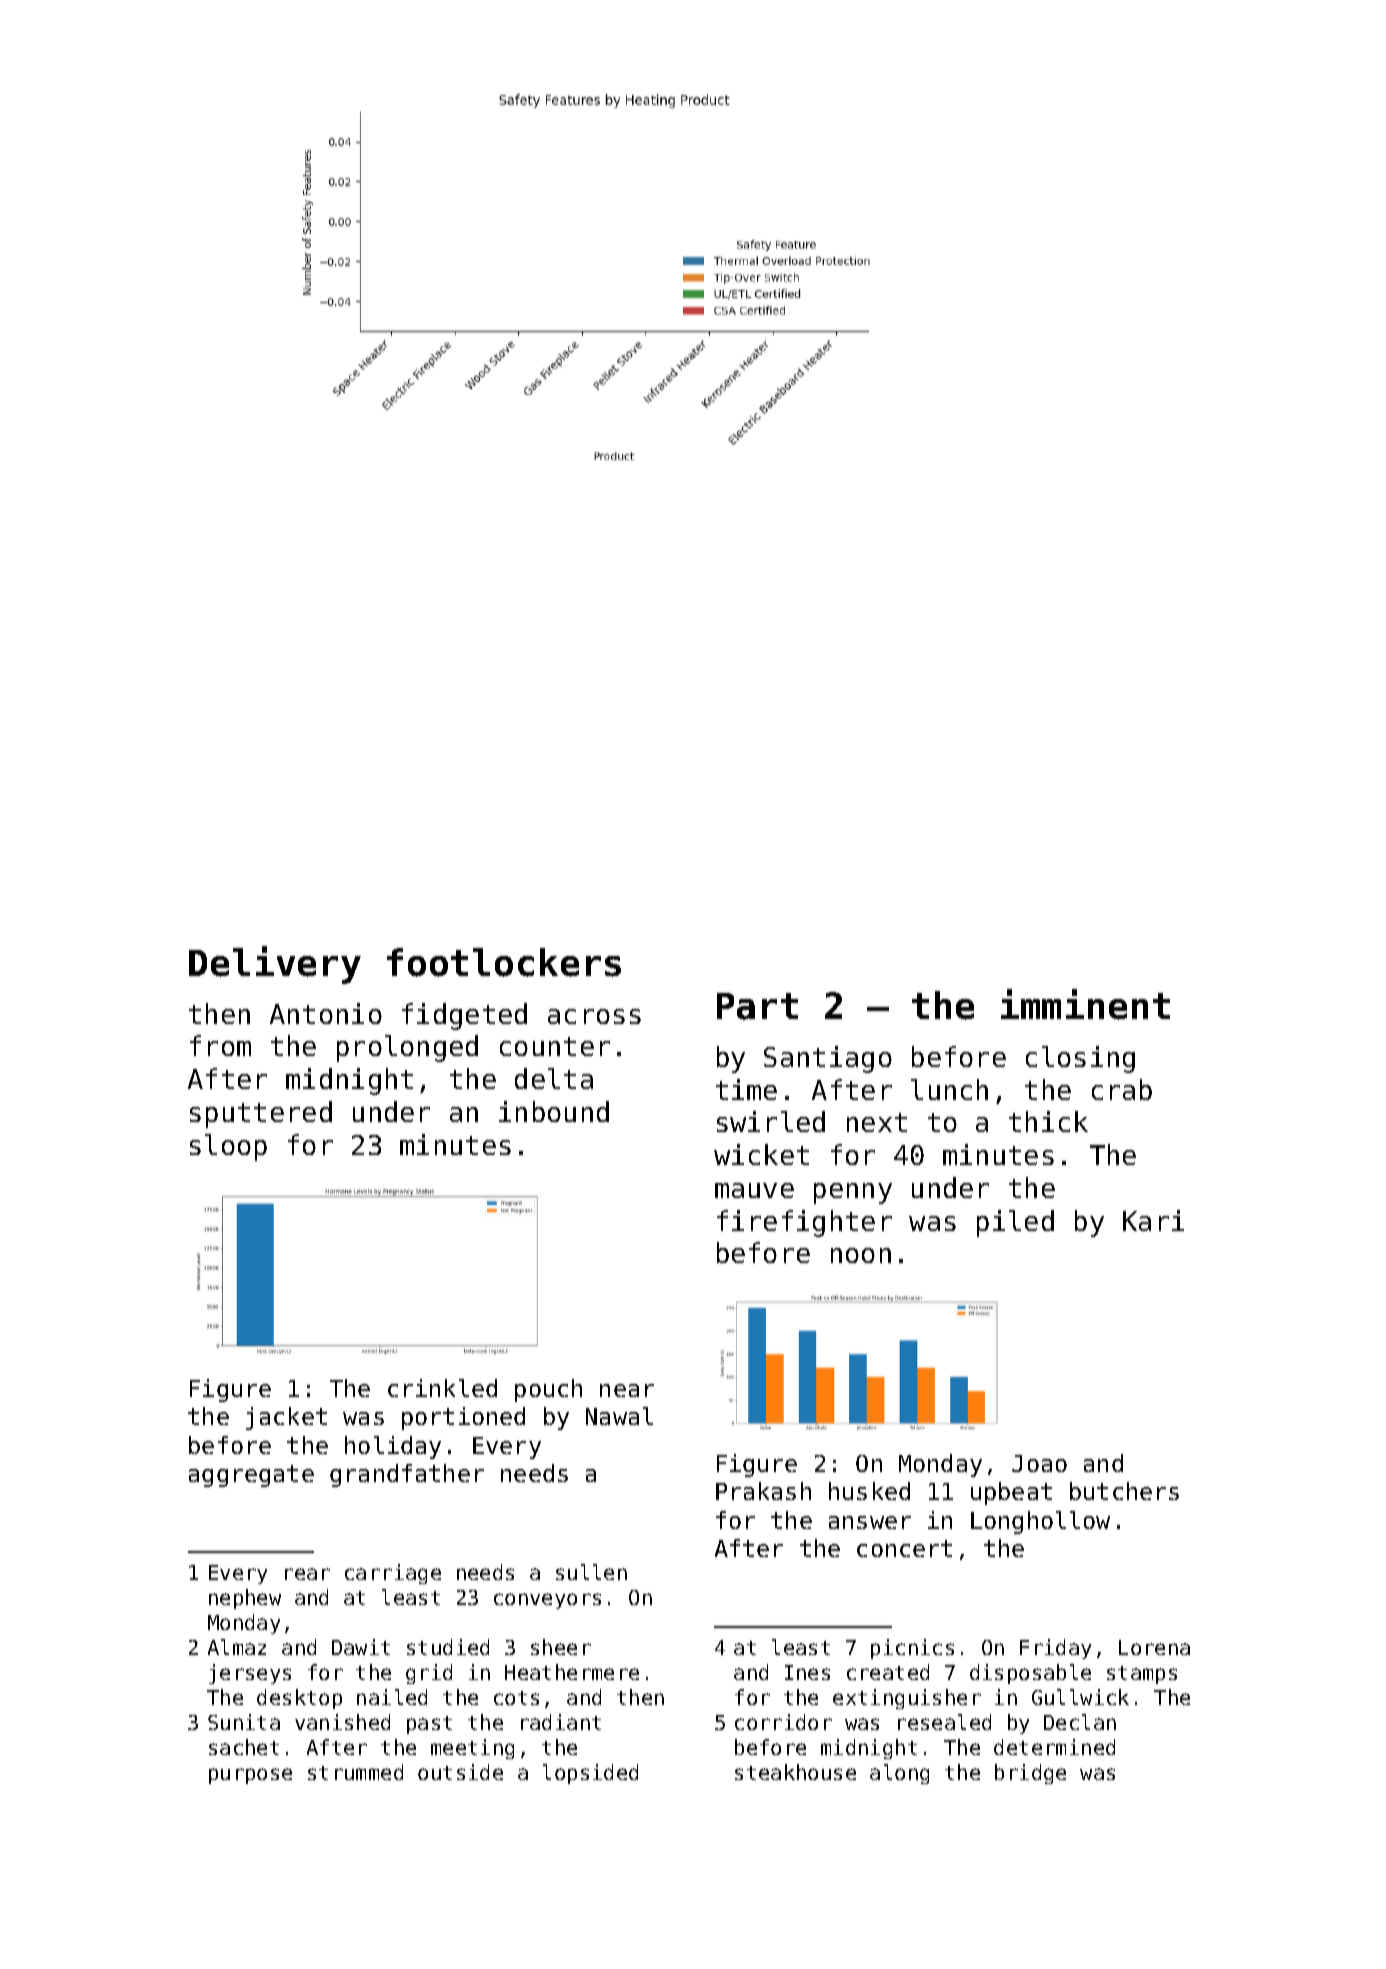 Image resolution: width=1386 pixels, height=1969 pixels. I want to click on time, so click(746, 1089).
